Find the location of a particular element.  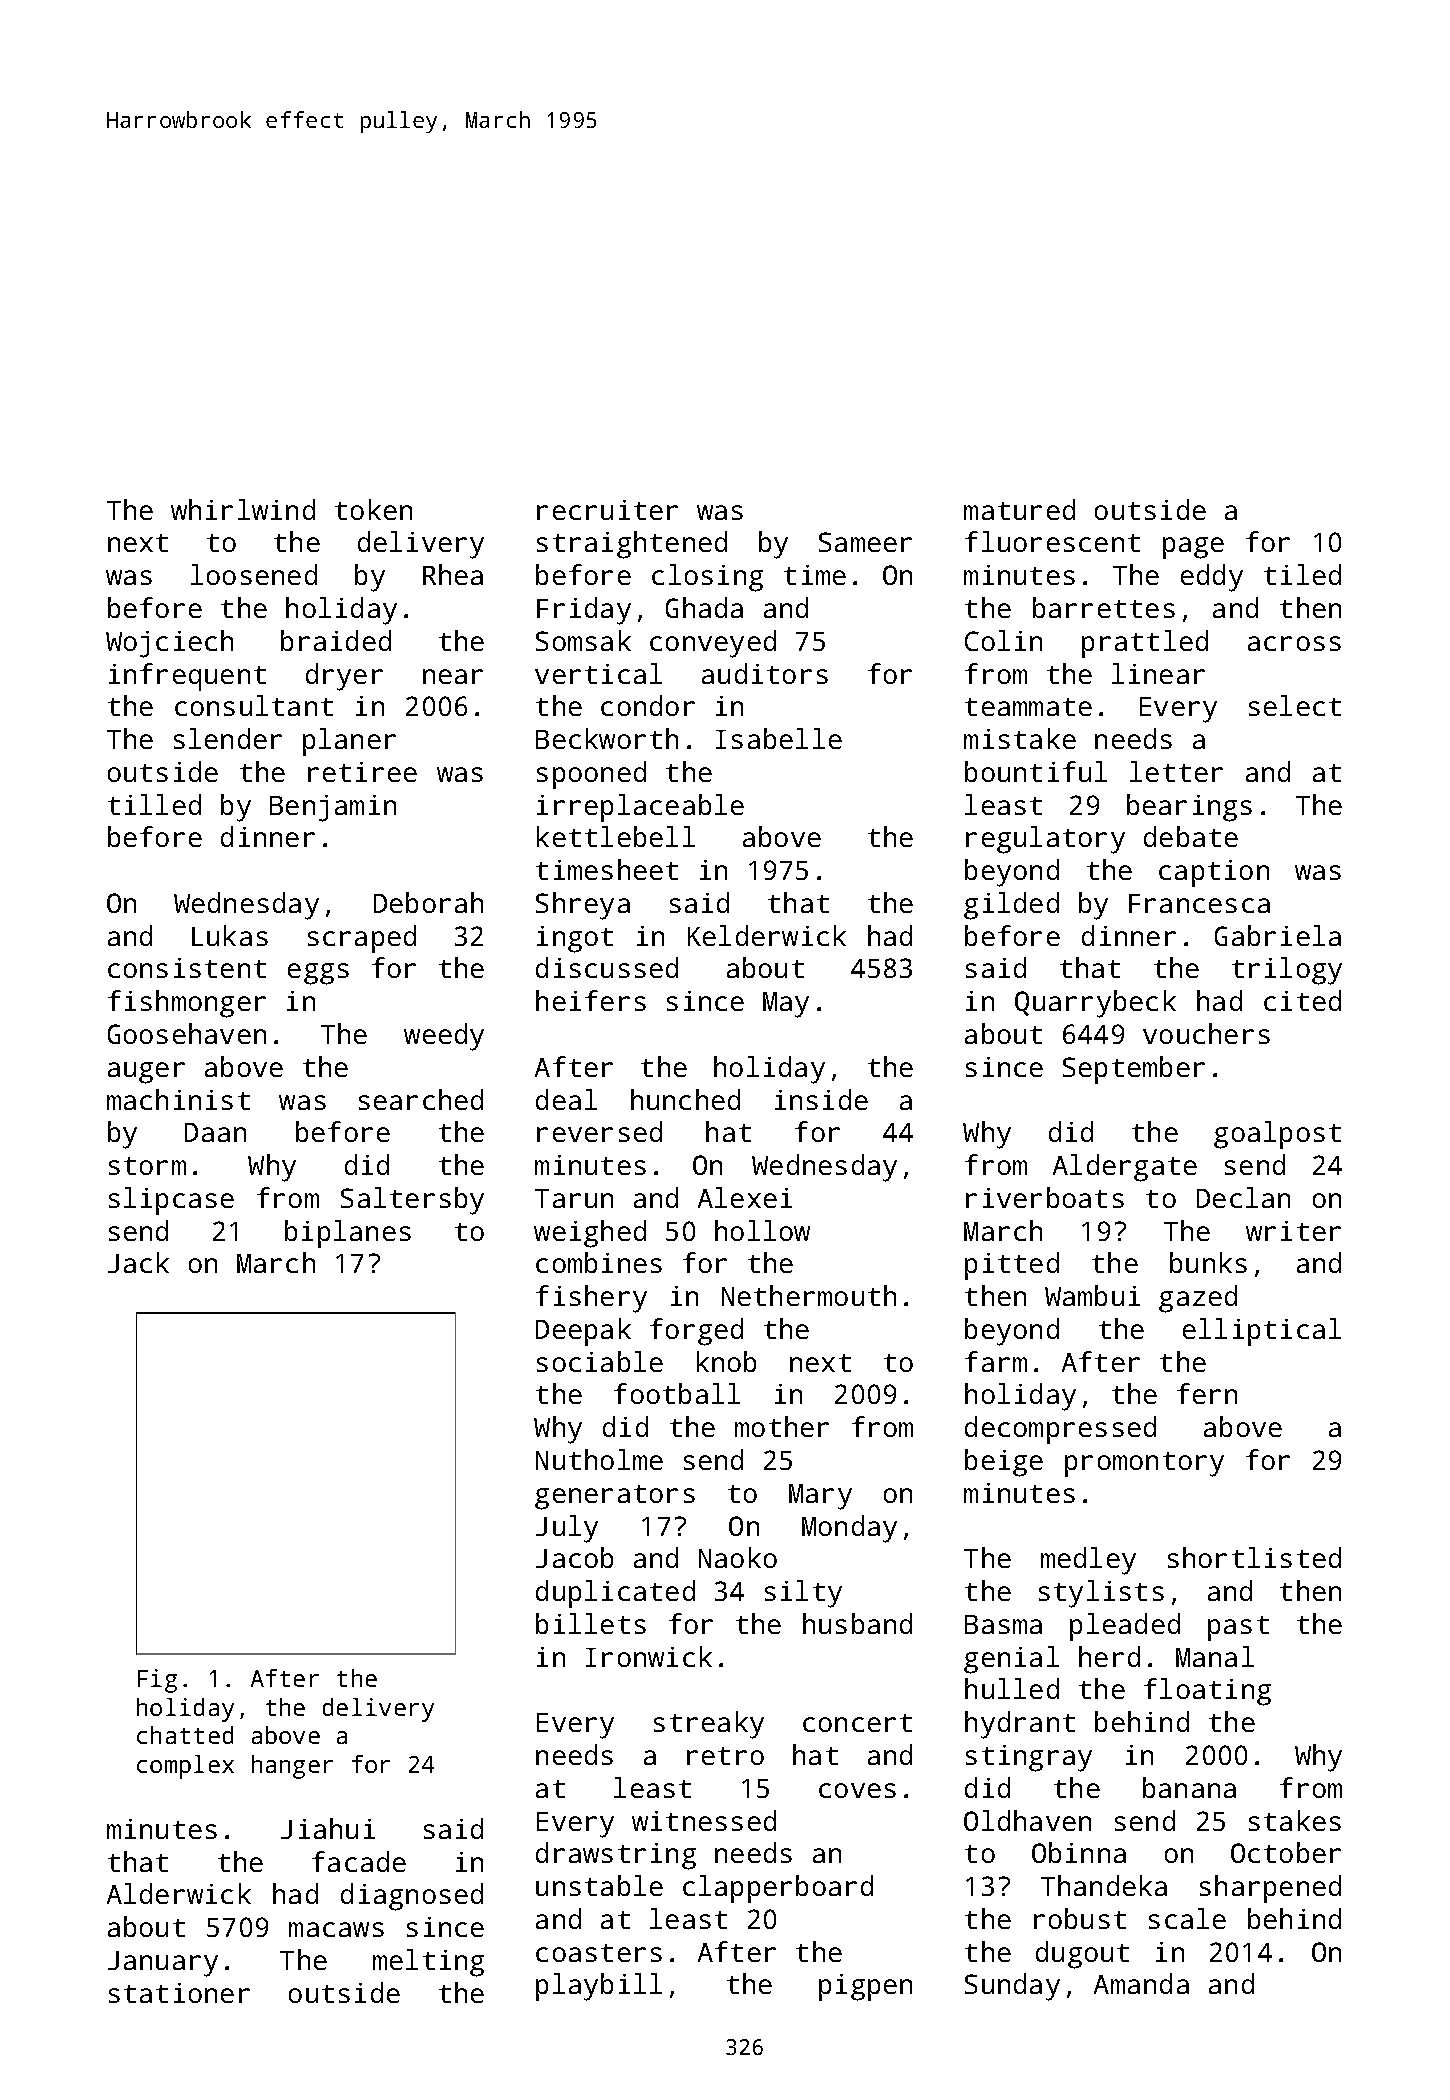

Amanda is located at coordinates (1141, 1983).
